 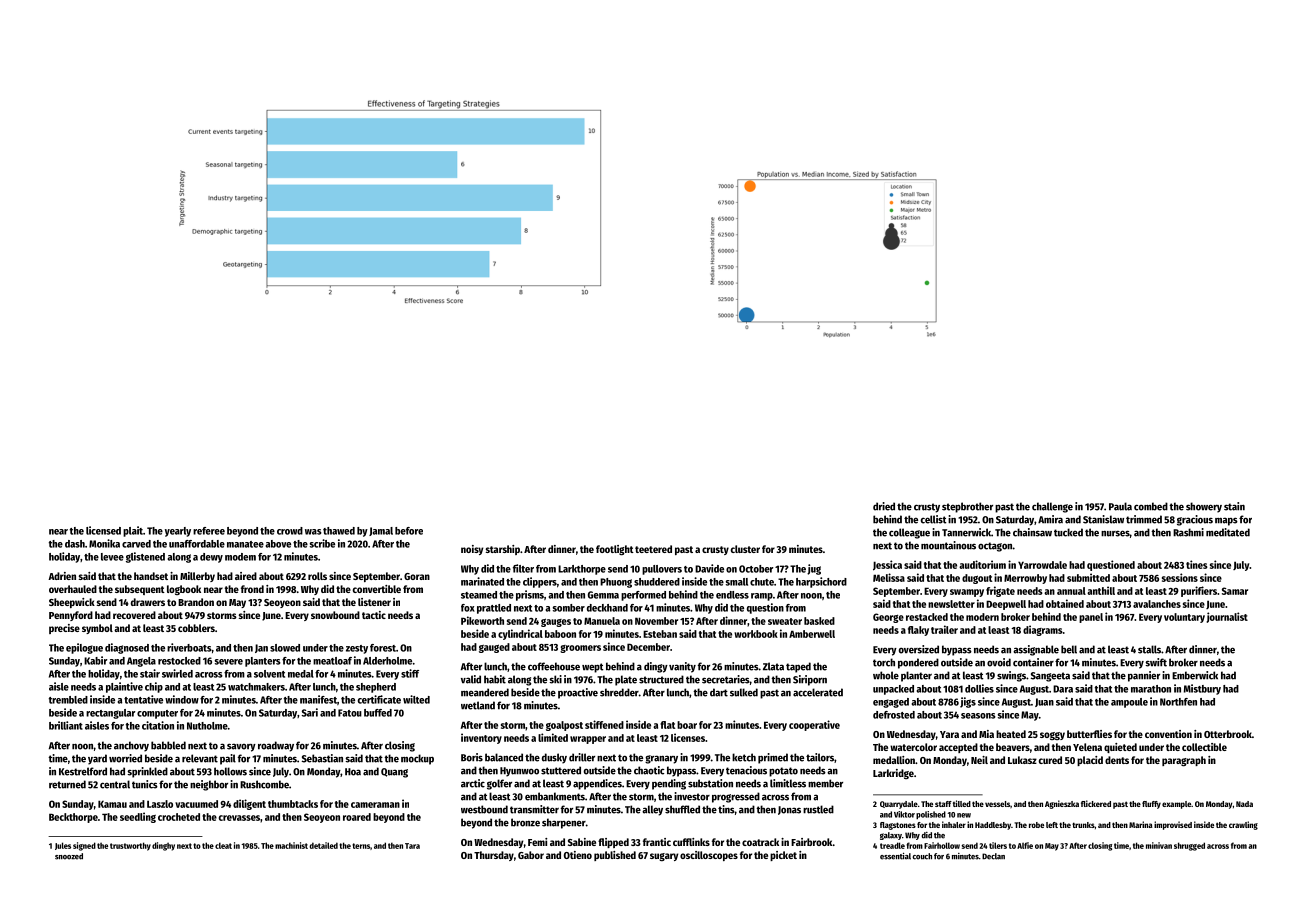 I want to click on dart, so click(x=719, y=692).
